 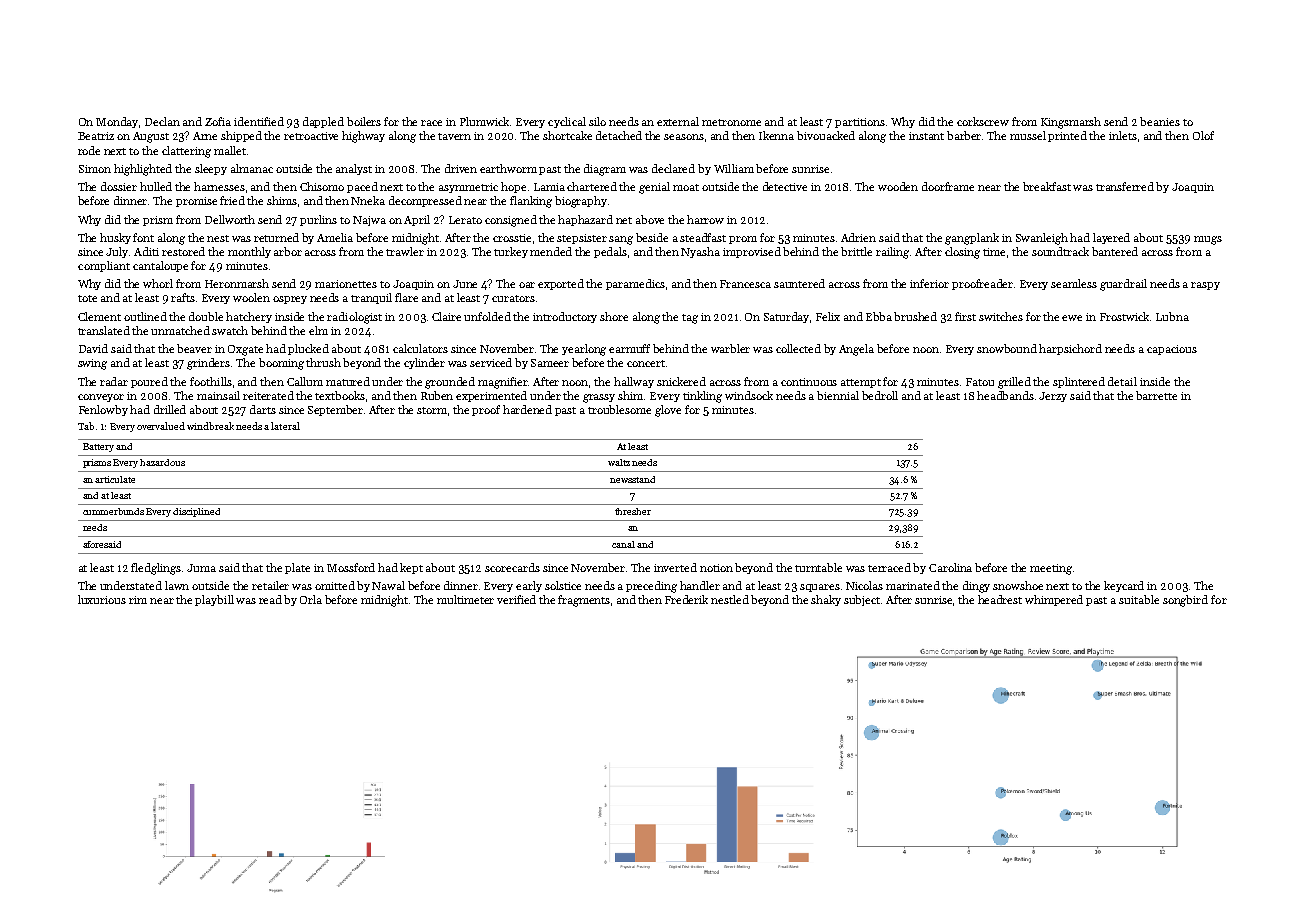 What do you see at coordinates (809, 382) in the screenshot?
I see `continuous` at bounding box center [809, 382].
